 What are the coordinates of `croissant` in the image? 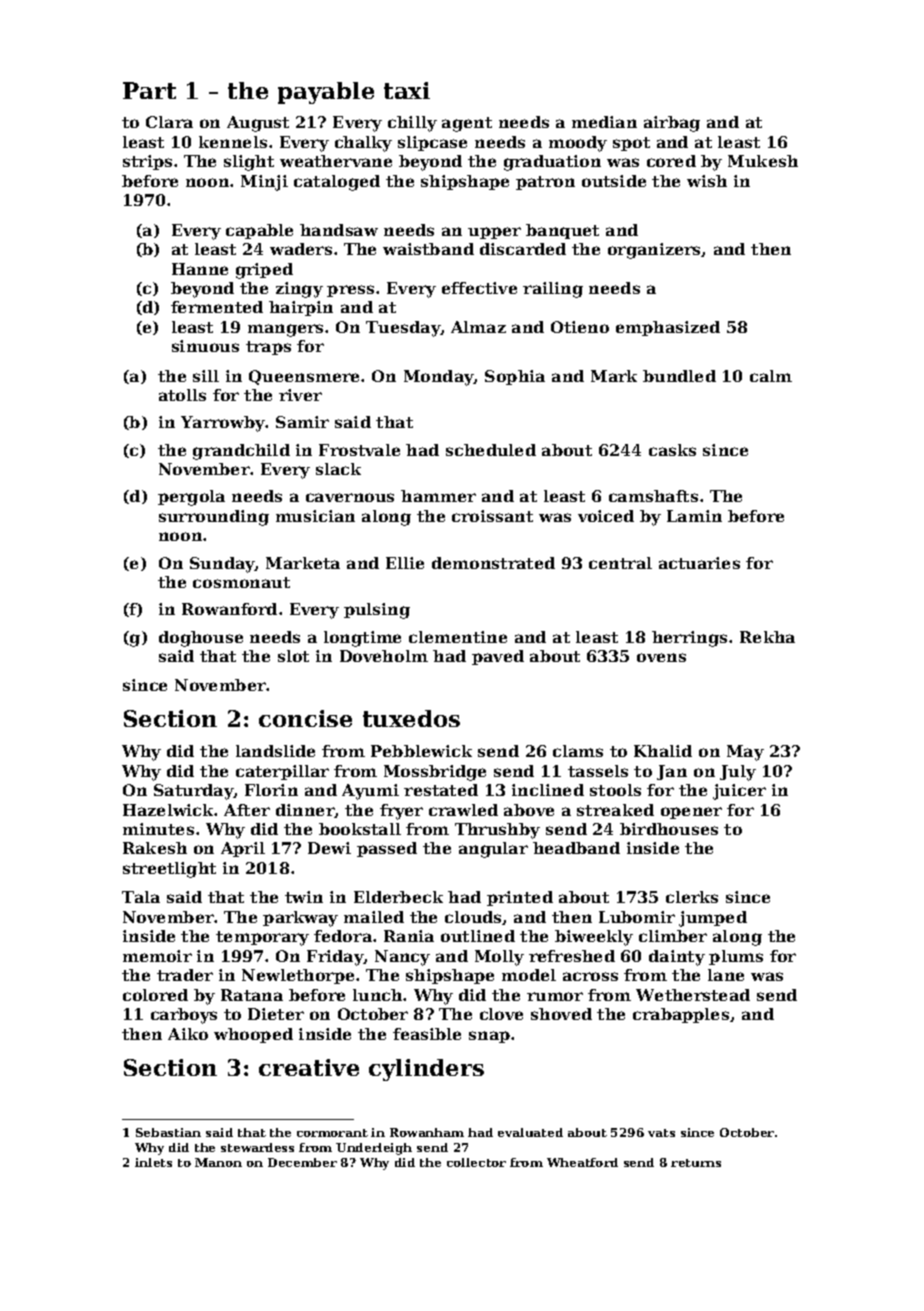 It's located at (492, 516).
